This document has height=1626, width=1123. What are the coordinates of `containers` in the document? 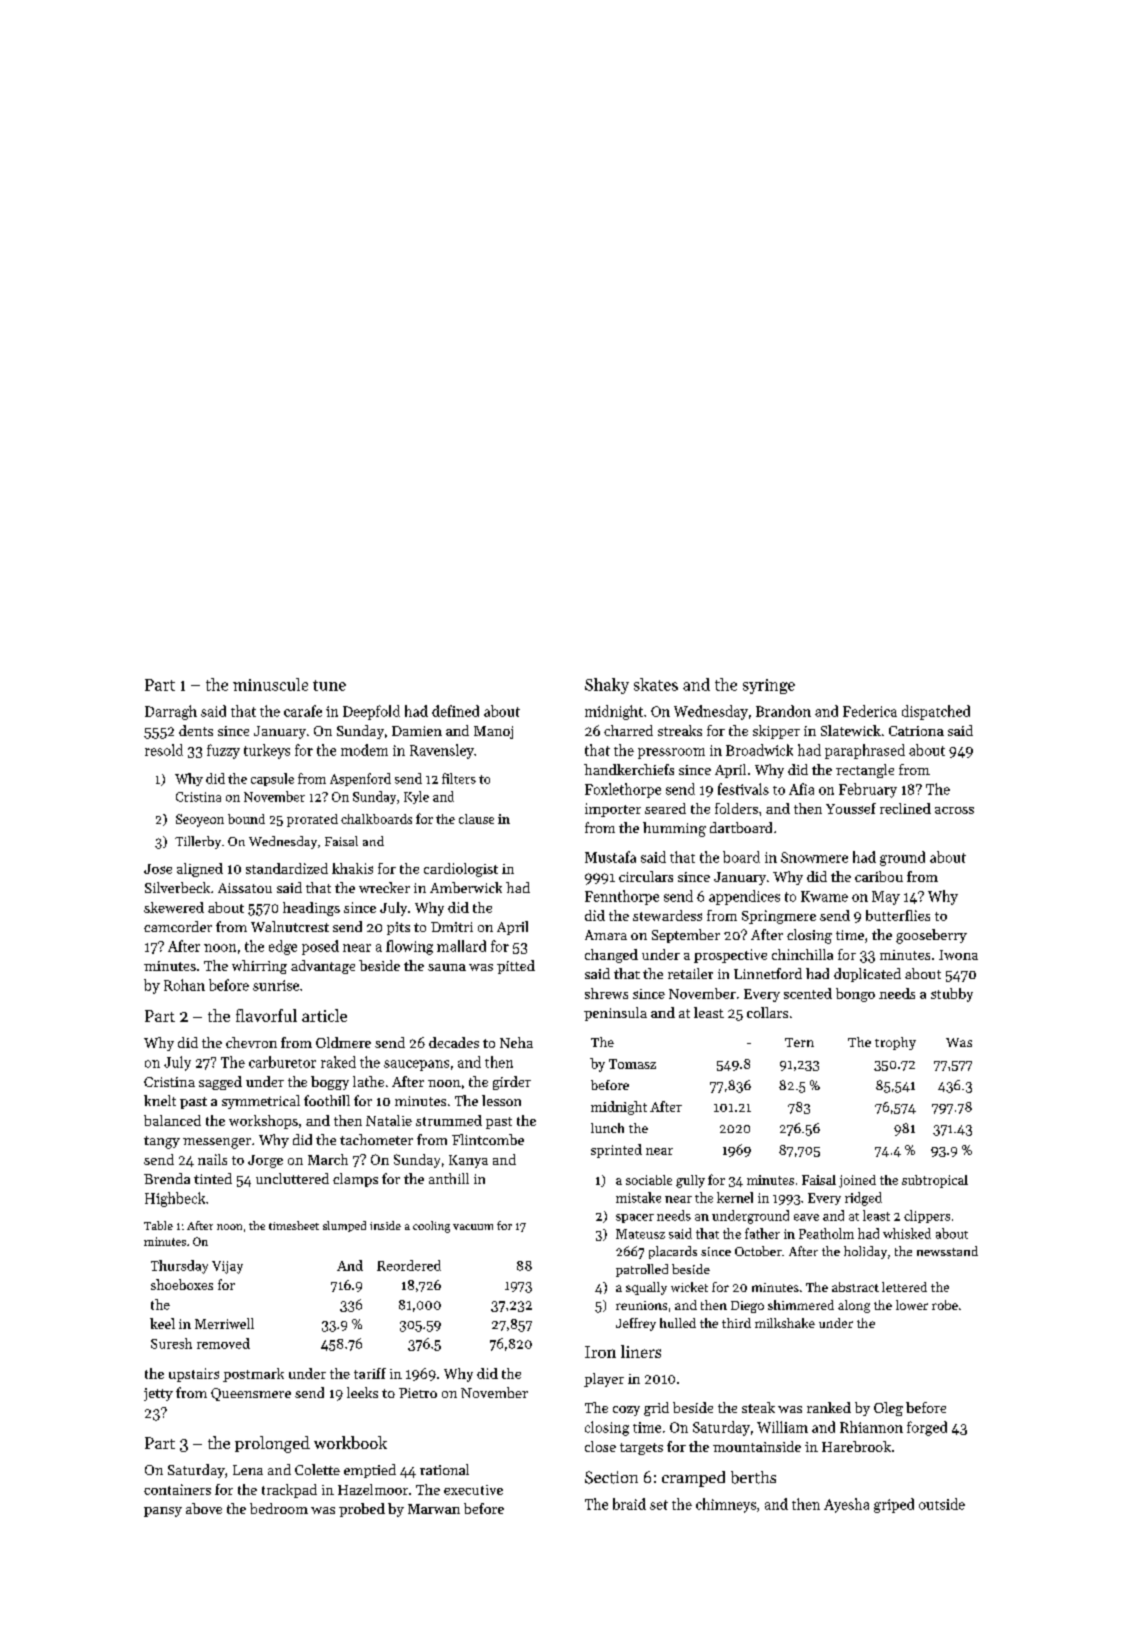 It's located at (177, 1489).
